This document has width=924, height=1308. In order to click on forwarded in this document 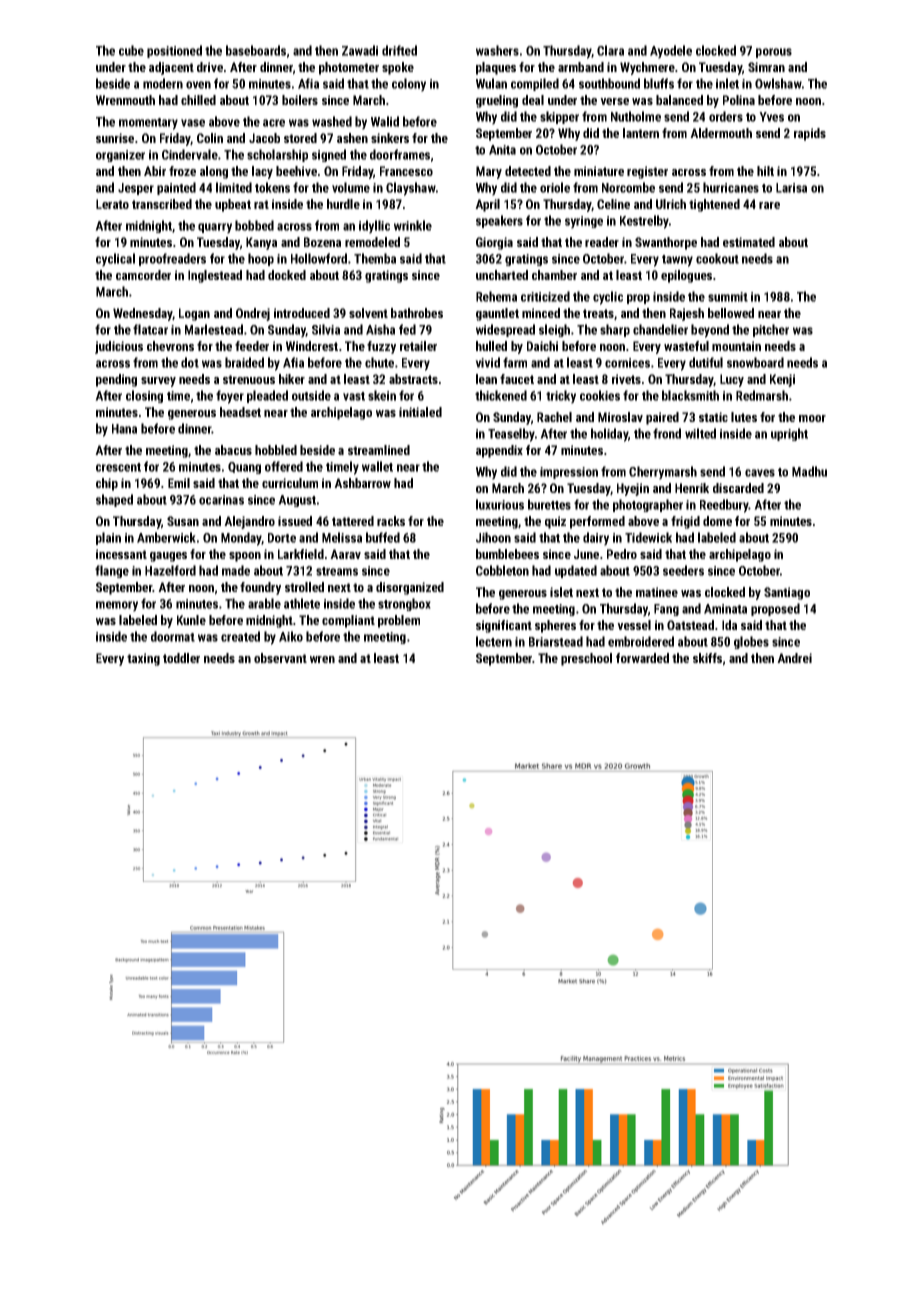, I will do `click(642, 658)`.
